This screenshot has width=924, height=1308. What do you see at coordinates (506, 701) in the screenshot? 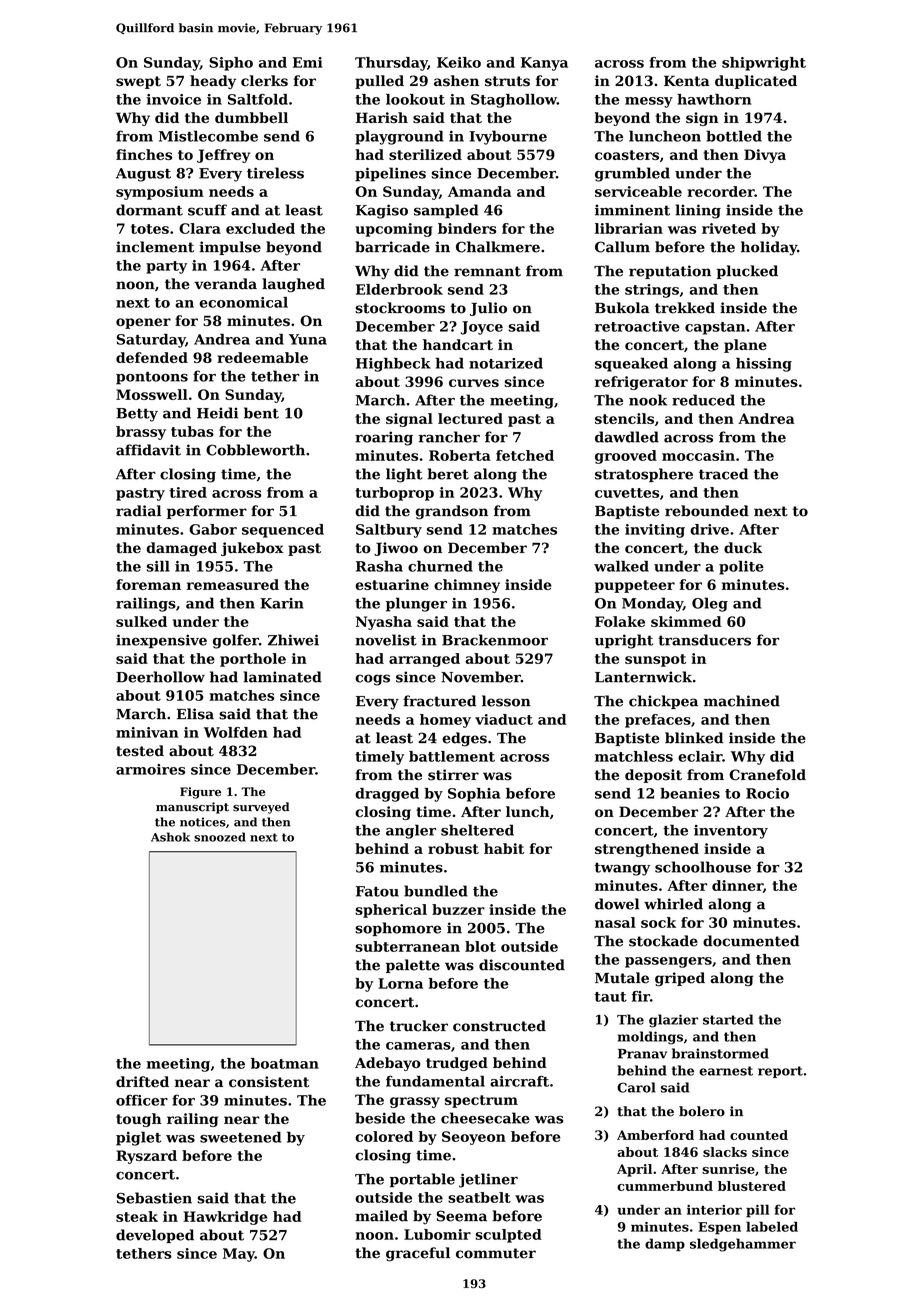
I see `lesson` at bounding box center [506, 701].
